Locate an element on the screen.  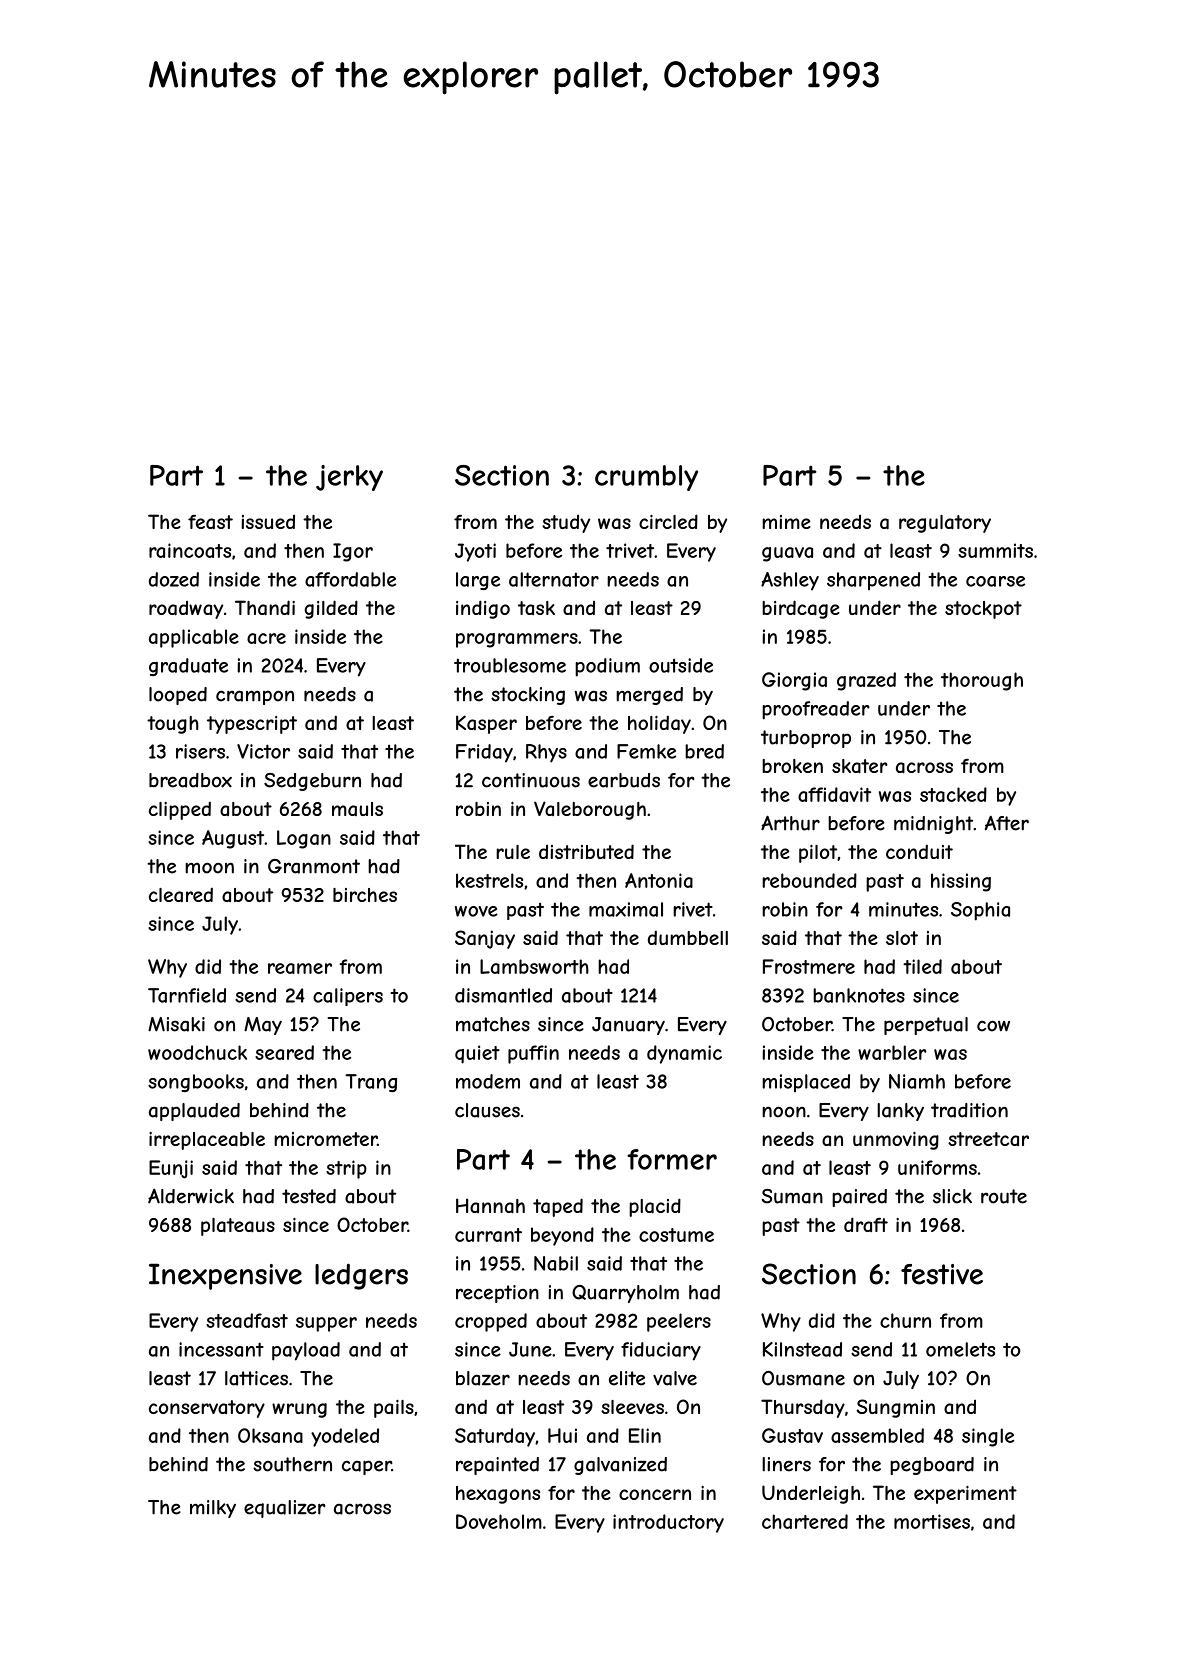
equalizer is located at coordinates (284, 1509).
